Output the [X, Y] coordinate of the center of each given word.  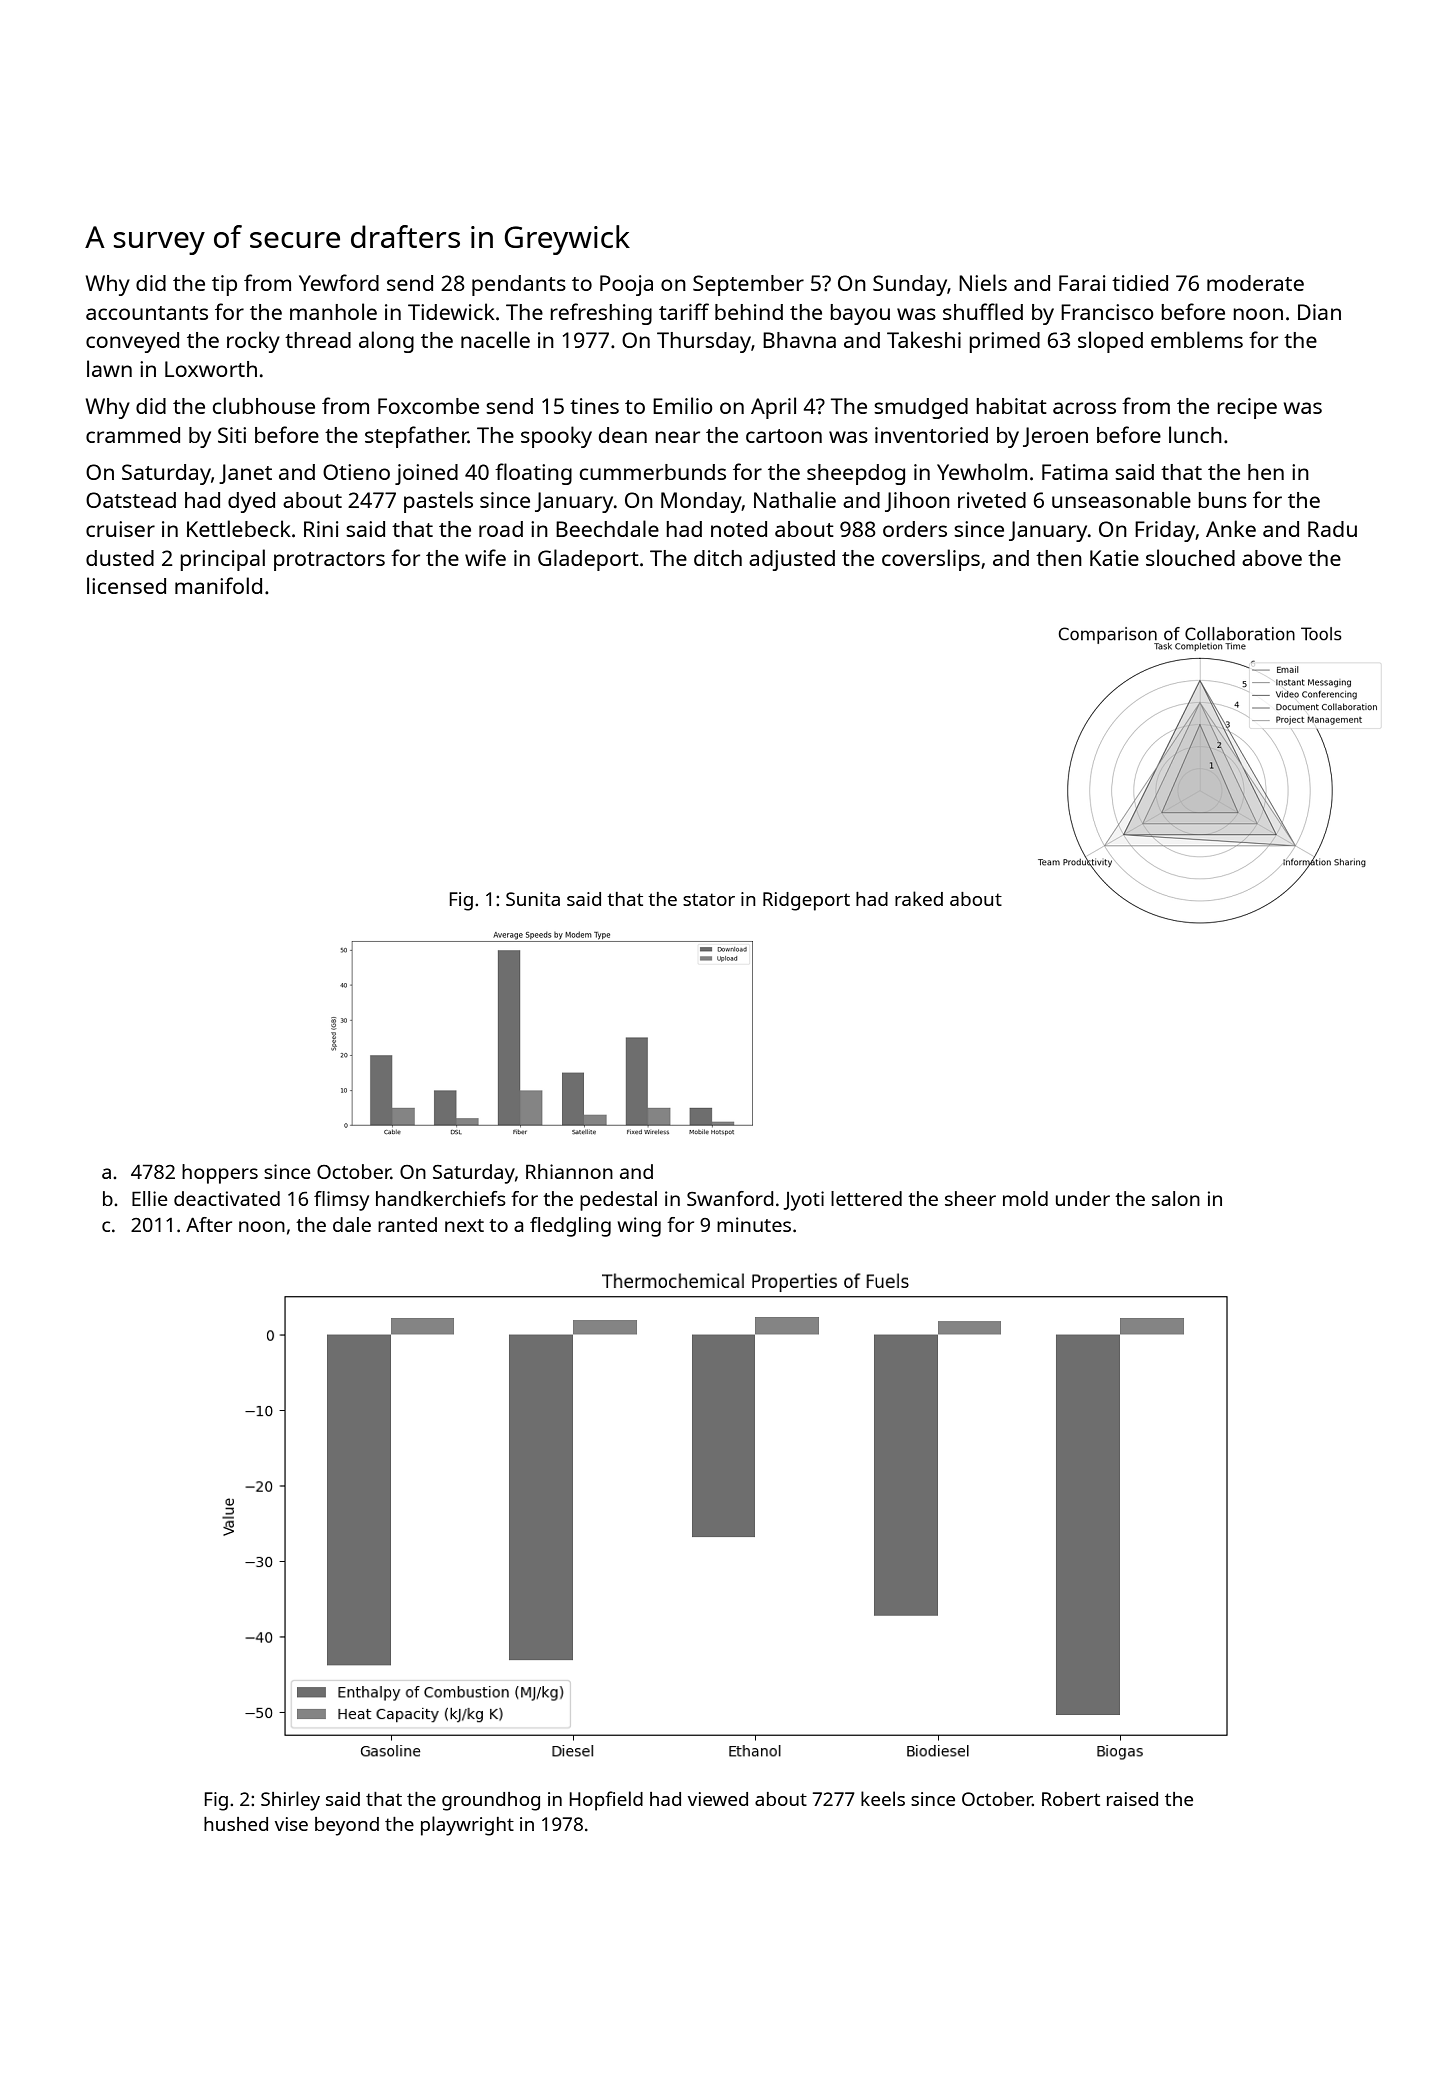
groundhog [491, 1801]
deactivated [227, 1198]
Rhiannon [569, 1171]
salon [1176, 1198]
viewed [718, 1799]
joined [426, 474]
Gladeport [588, 560]
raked [919, 898]
